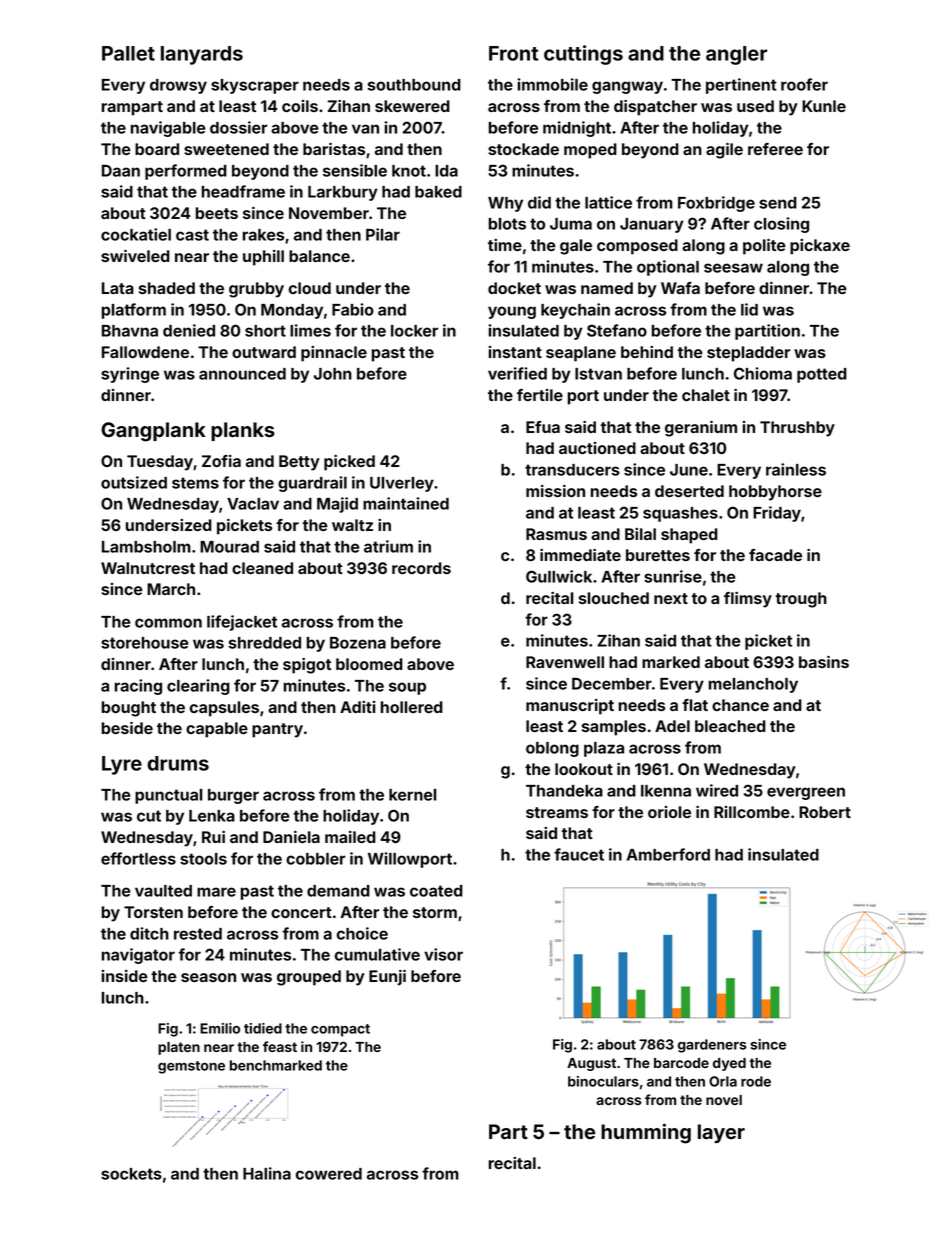 This screenshot has width=952, height=1233. Describe the element at coordinates (421, 568) in the screenshot. I see `records` at that location.
